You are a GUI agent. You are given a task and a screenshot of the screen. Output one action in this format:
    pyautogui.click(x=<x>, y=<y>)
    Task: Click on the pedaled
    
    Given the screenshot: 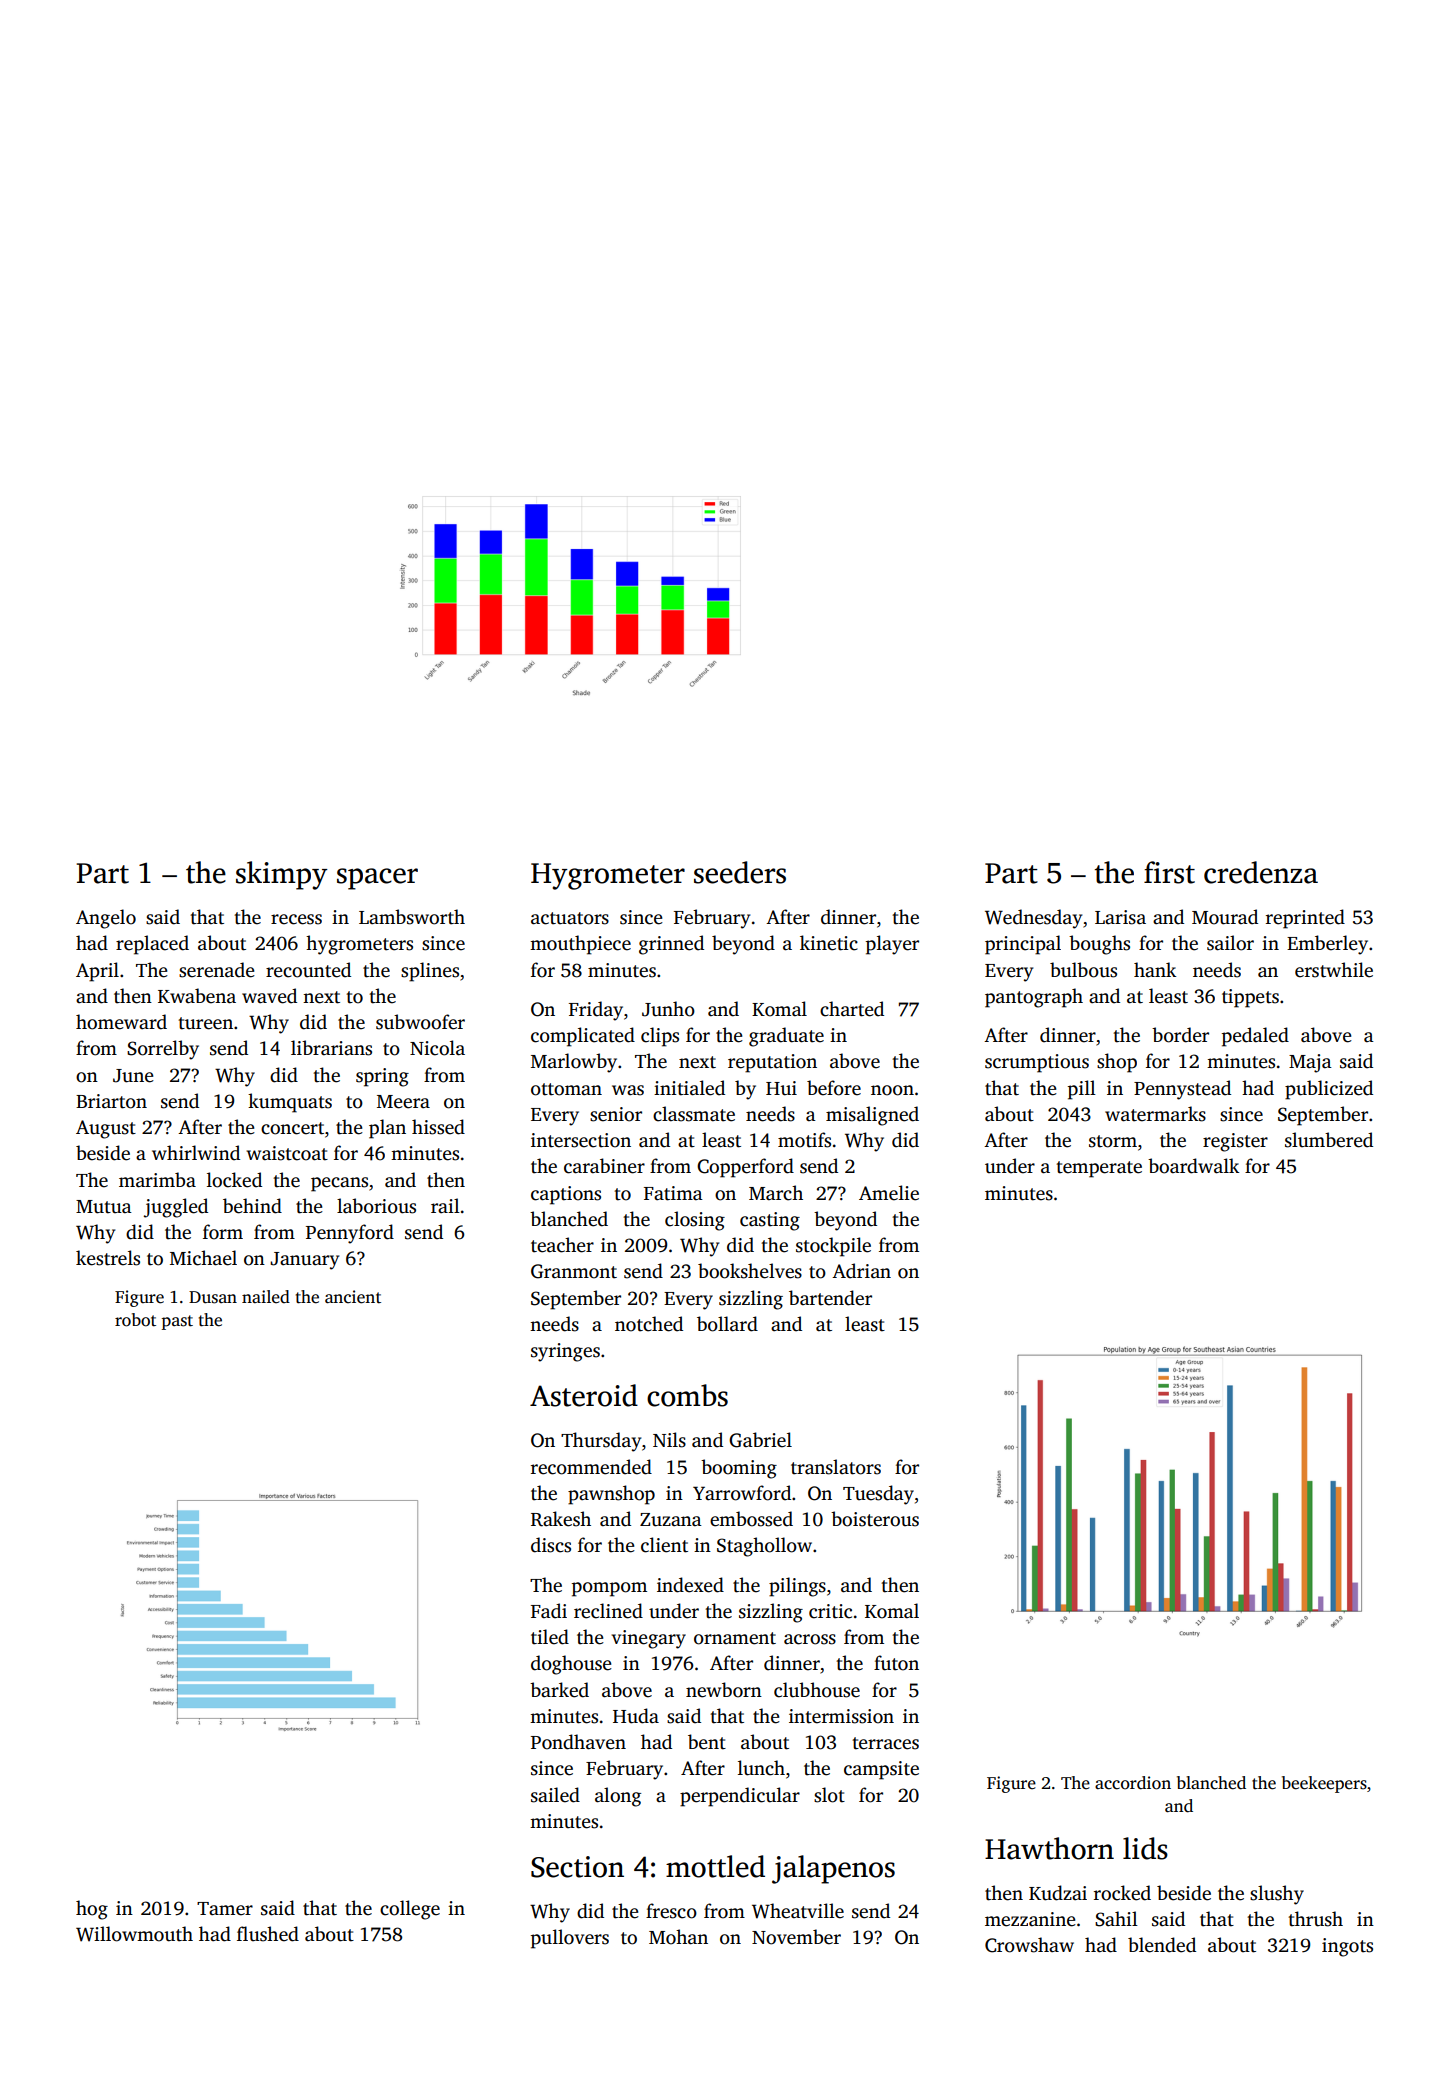 What is the action you would take?
    pyautogui.click(x=1255, y=1037)
